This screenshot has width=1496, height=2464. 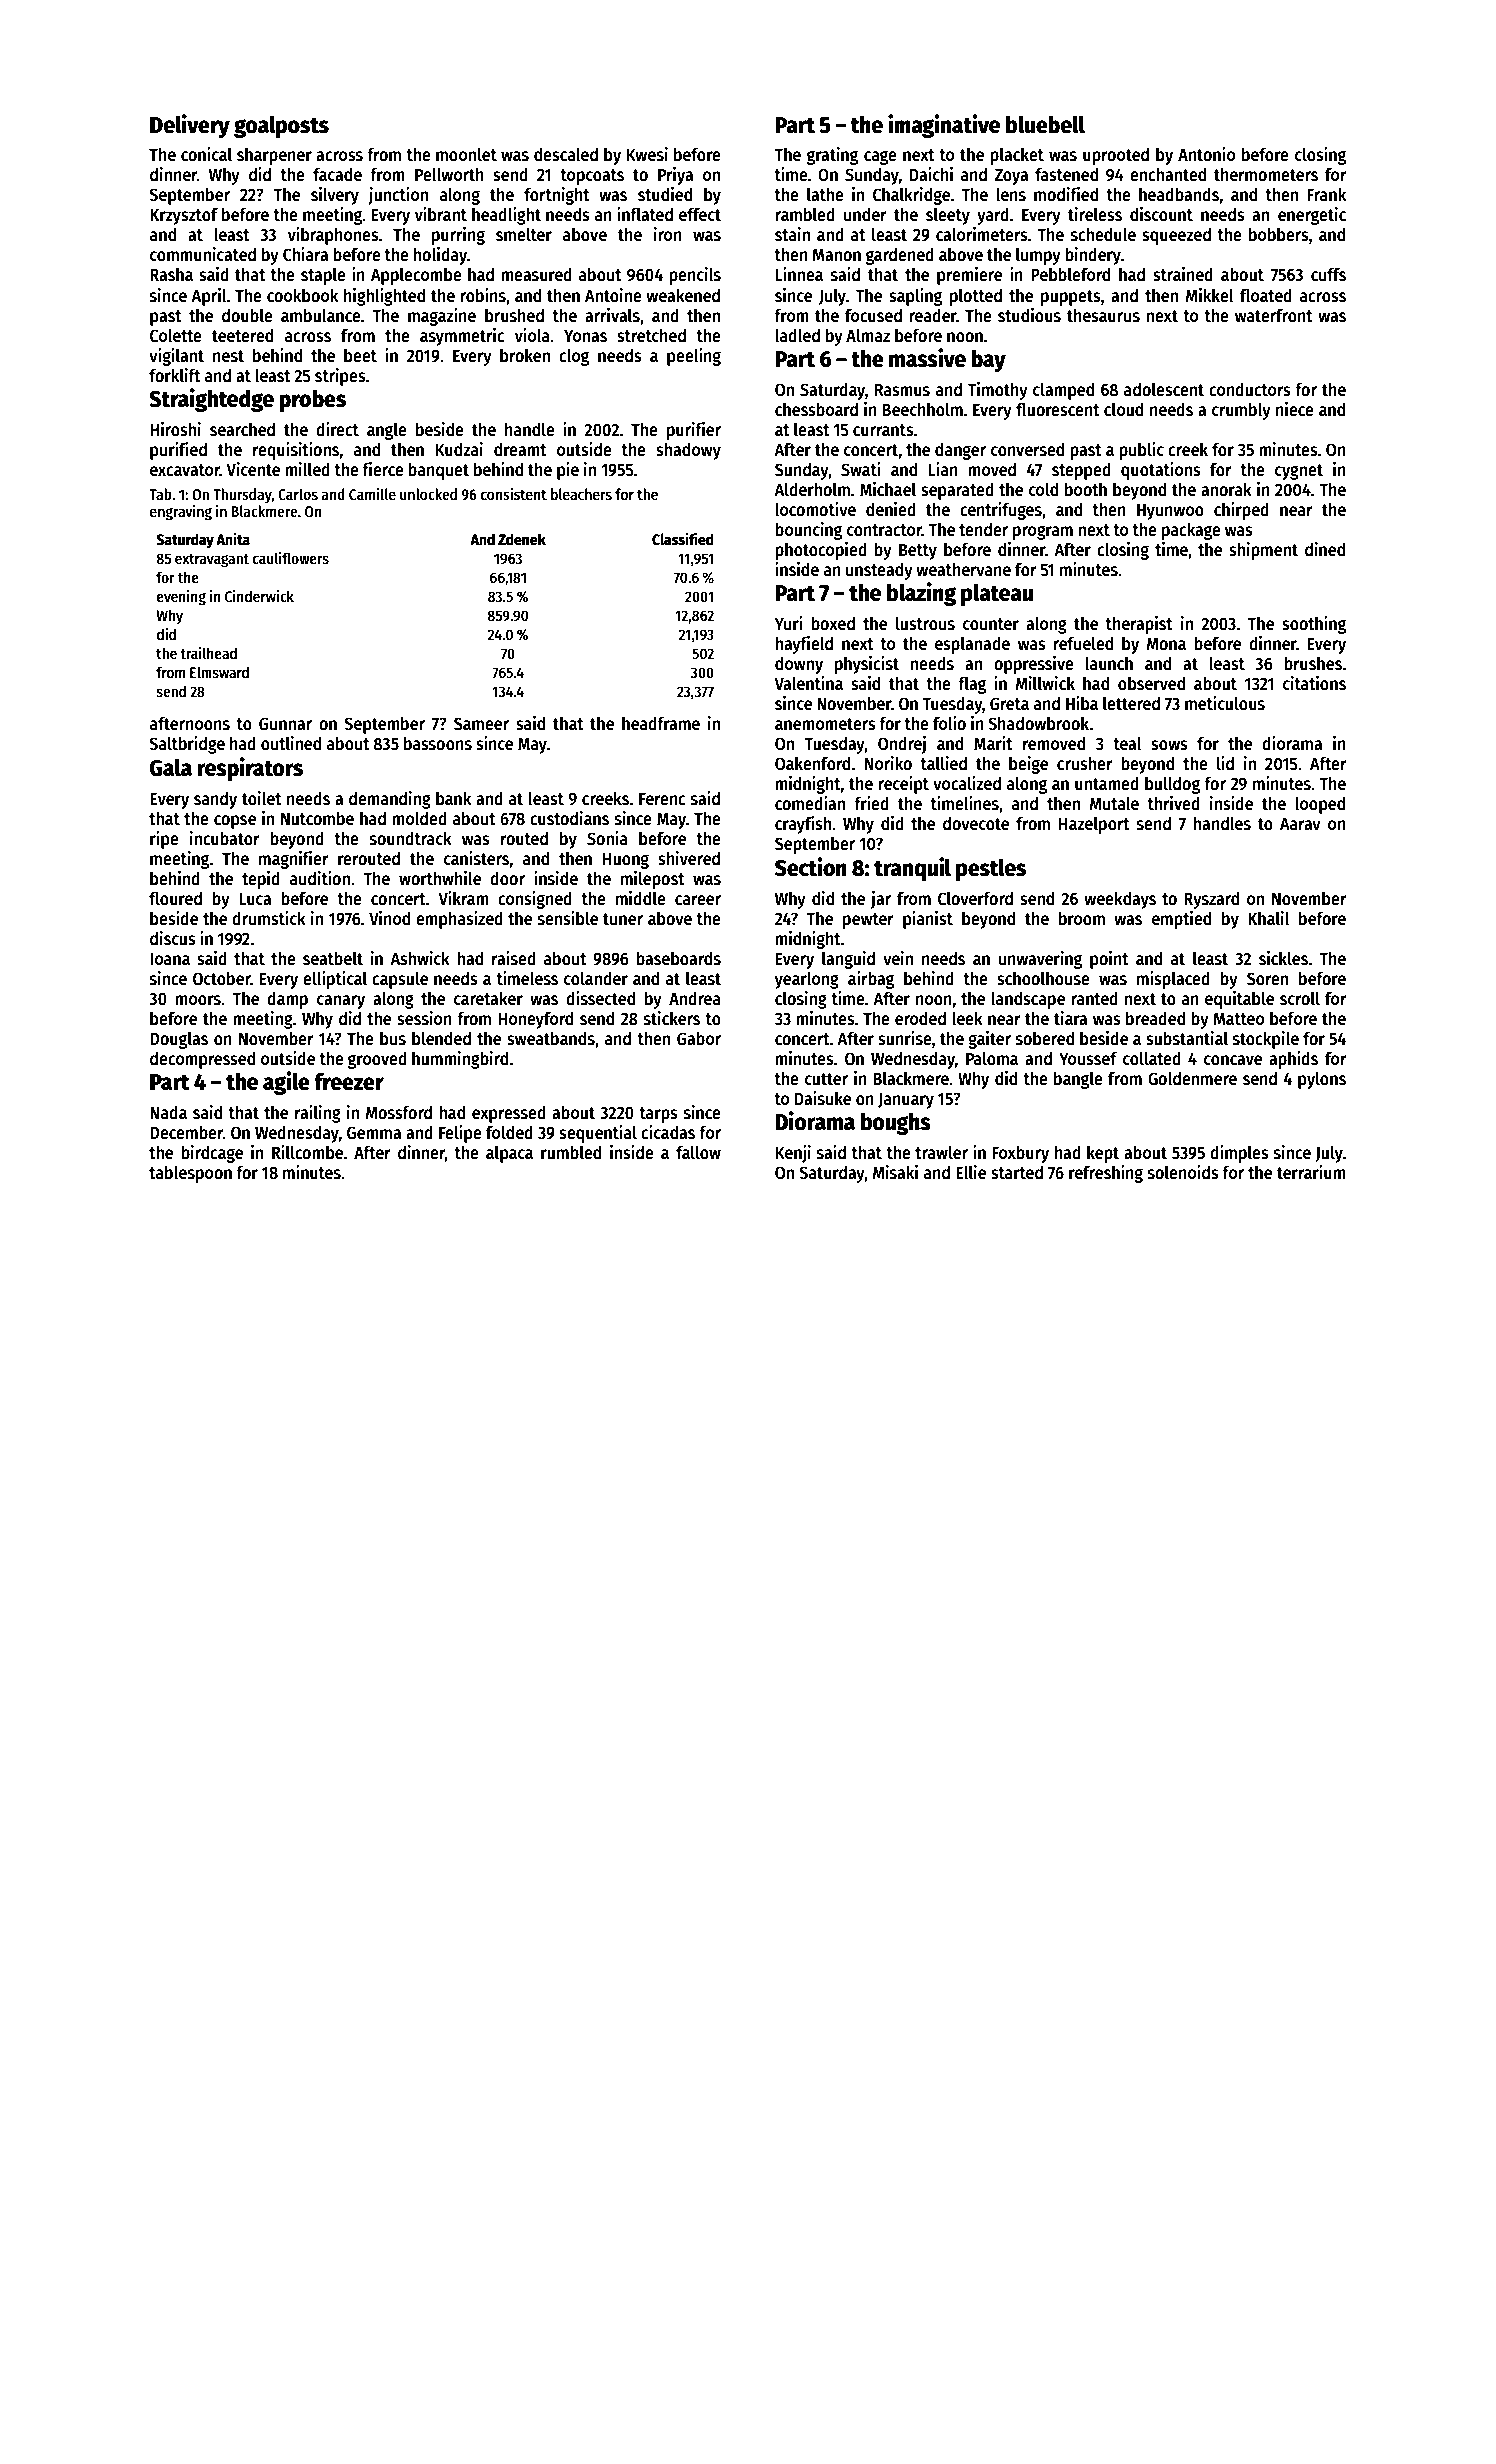 I want to click on baseboards, so click(x=678, y=958).
